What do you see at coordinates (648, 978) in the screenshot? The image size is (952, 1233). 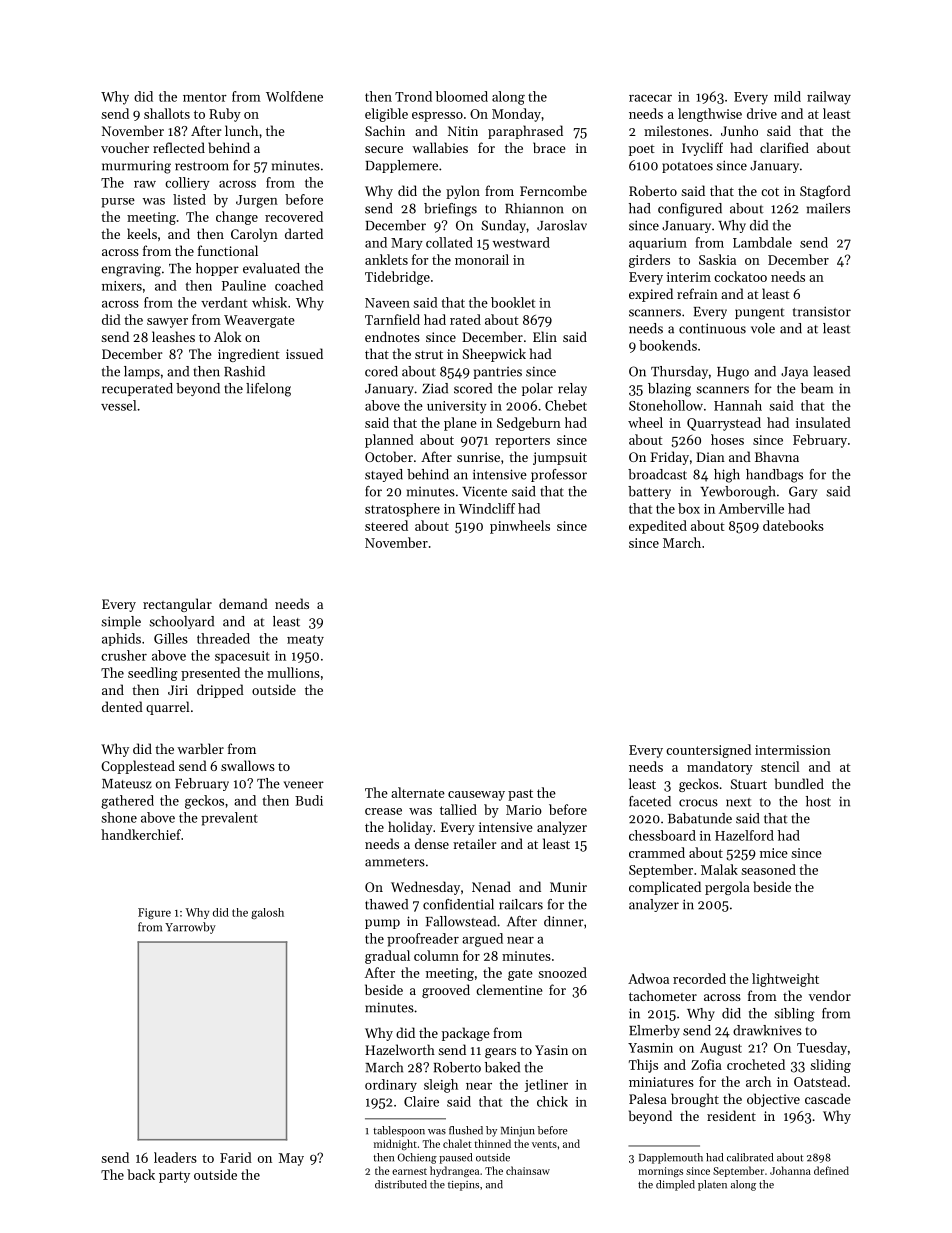 I see `Adwoa` at bounding box center [648, 978].
